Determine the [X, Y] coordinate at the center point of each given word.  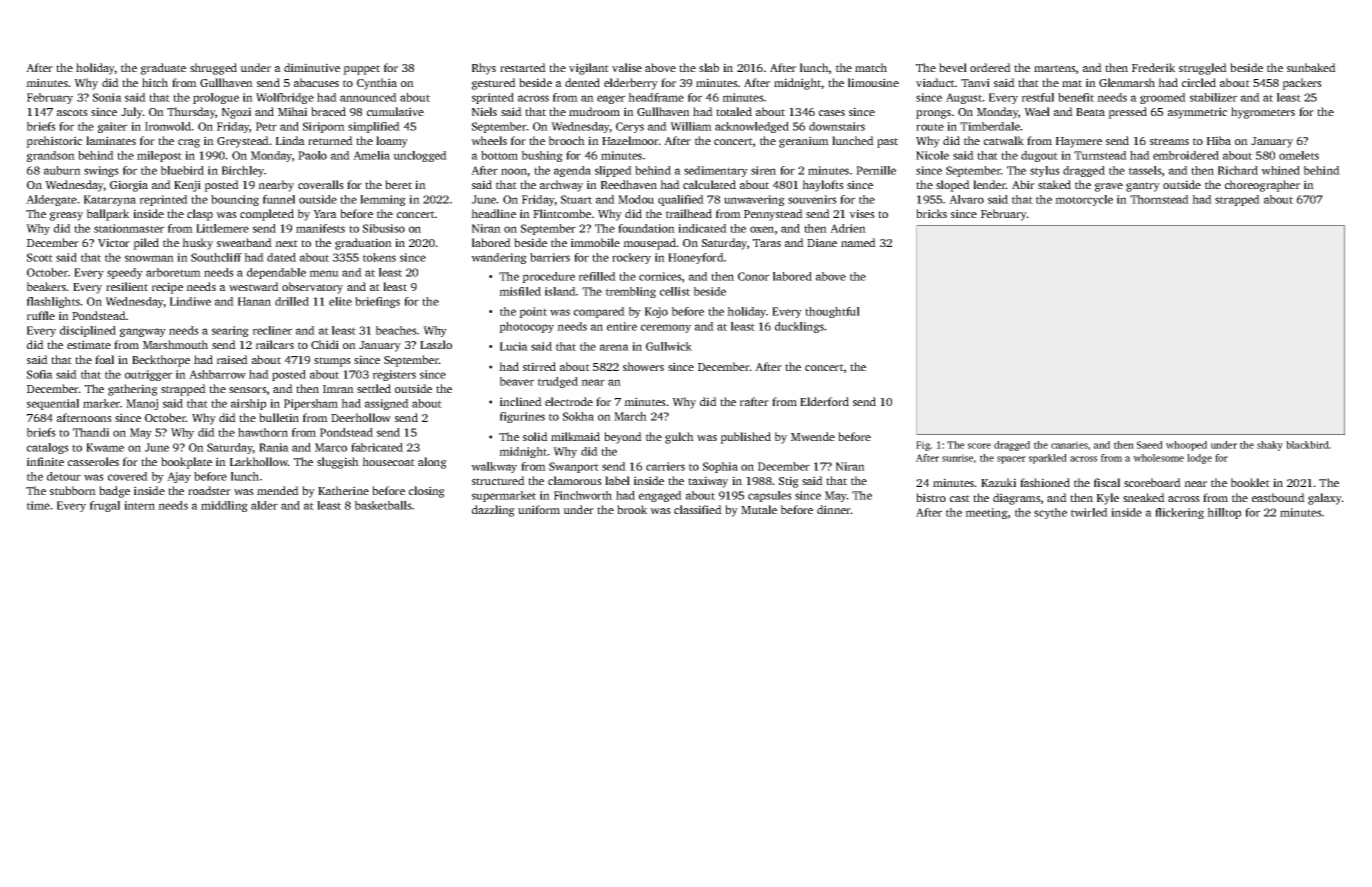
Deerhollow [361, 417]
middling [224, 506]
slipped [613, 171]
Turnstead [1100, 155]
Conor [753, 276]
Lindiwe [190, 301]
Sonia [107, 97]
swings [101, 171]
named [858, 242]
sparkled [1048, 459]
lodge [1199, 459]
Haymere [1079, 142]
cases [832, 113]
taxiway [708, 482]
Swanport [574, 467]
